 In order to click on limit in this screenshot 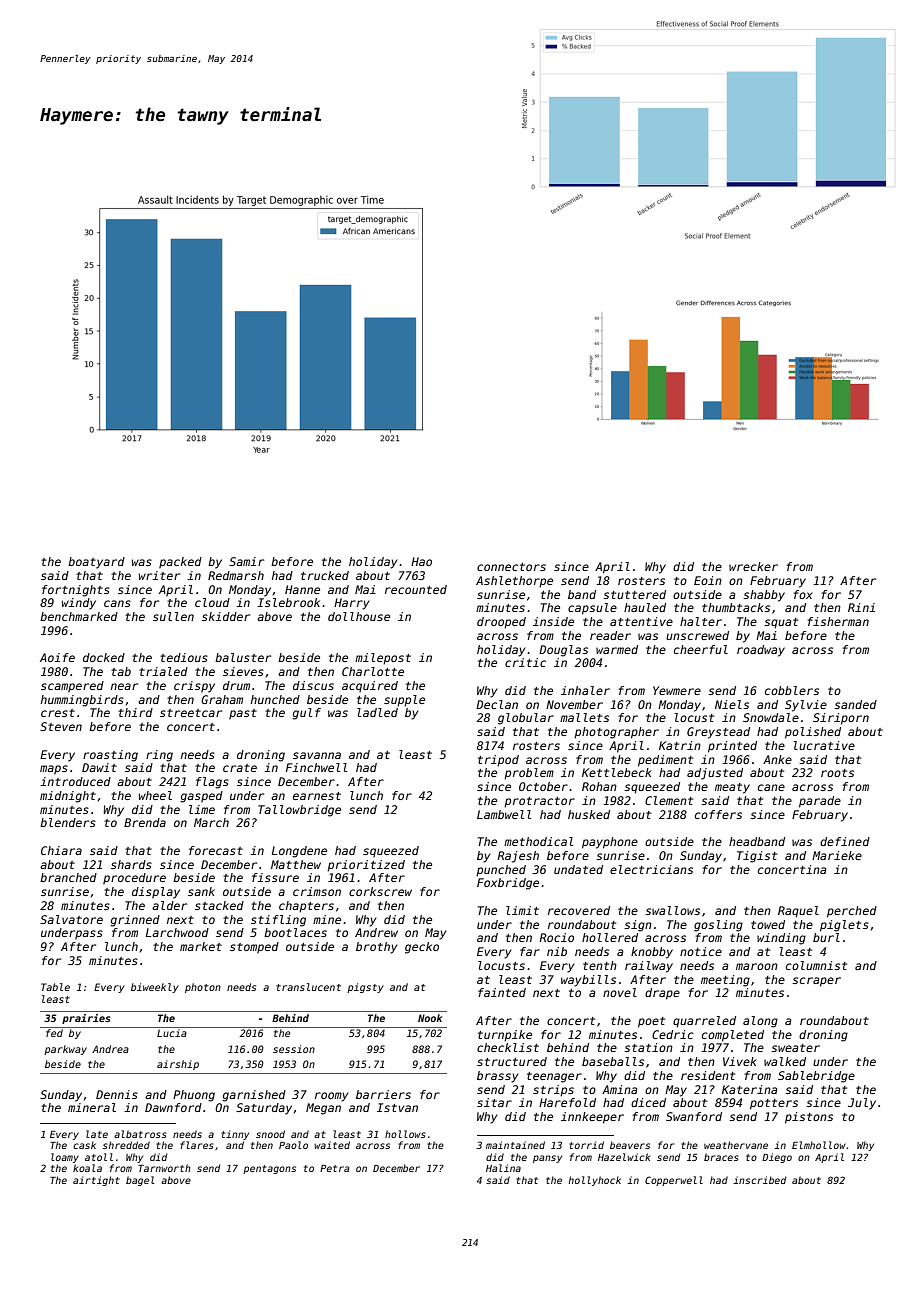, I will do `click(522, 910)`.
